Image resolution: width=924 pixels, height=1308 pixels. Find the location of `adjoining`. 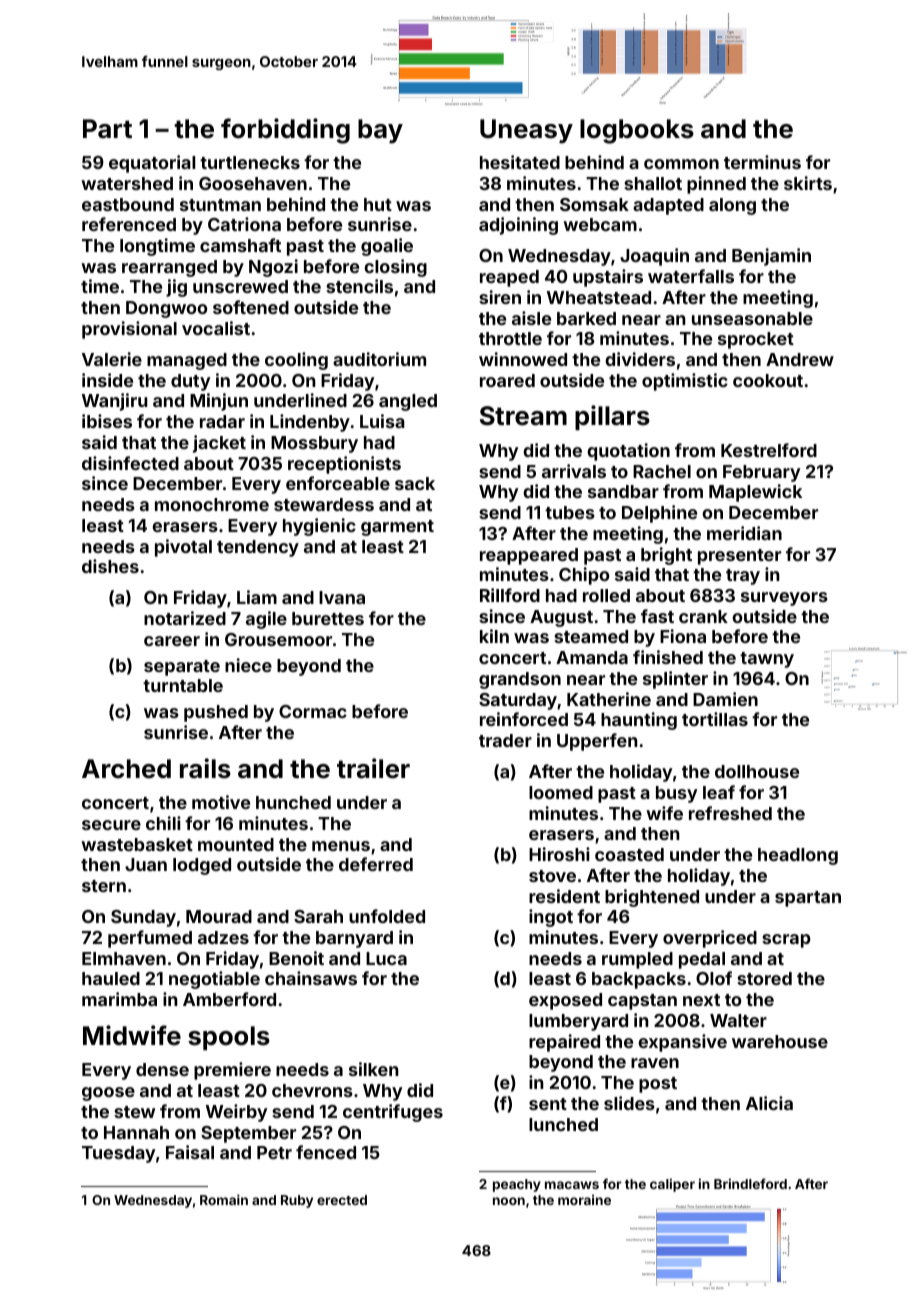

adjoining is located at coordinates (518, 226).
